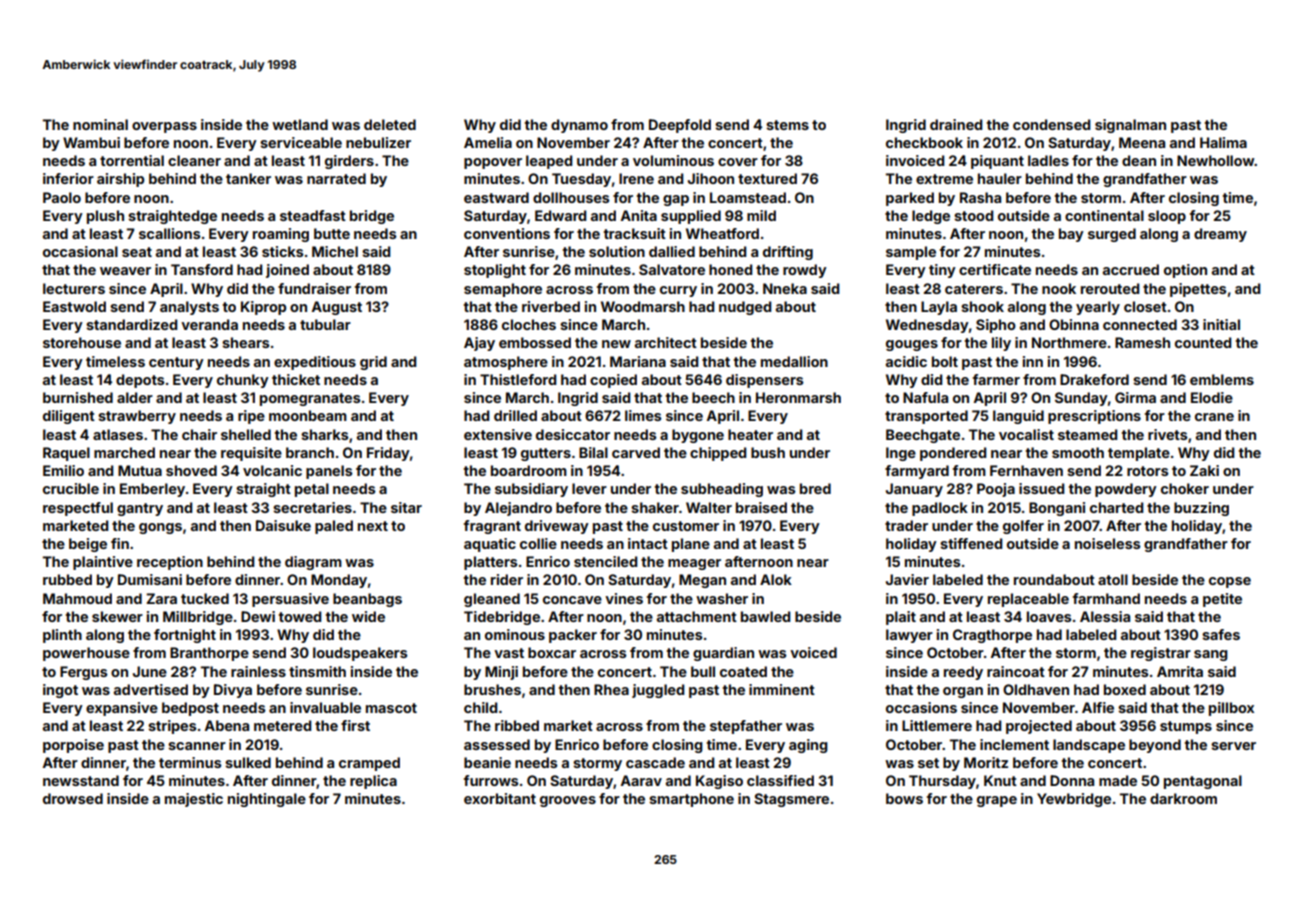 Image resolution: width=1308 pixels, height=924 pixels. Describe the element at coordinates (907, 579) in the screenshot. I see `Javier` at that location.
